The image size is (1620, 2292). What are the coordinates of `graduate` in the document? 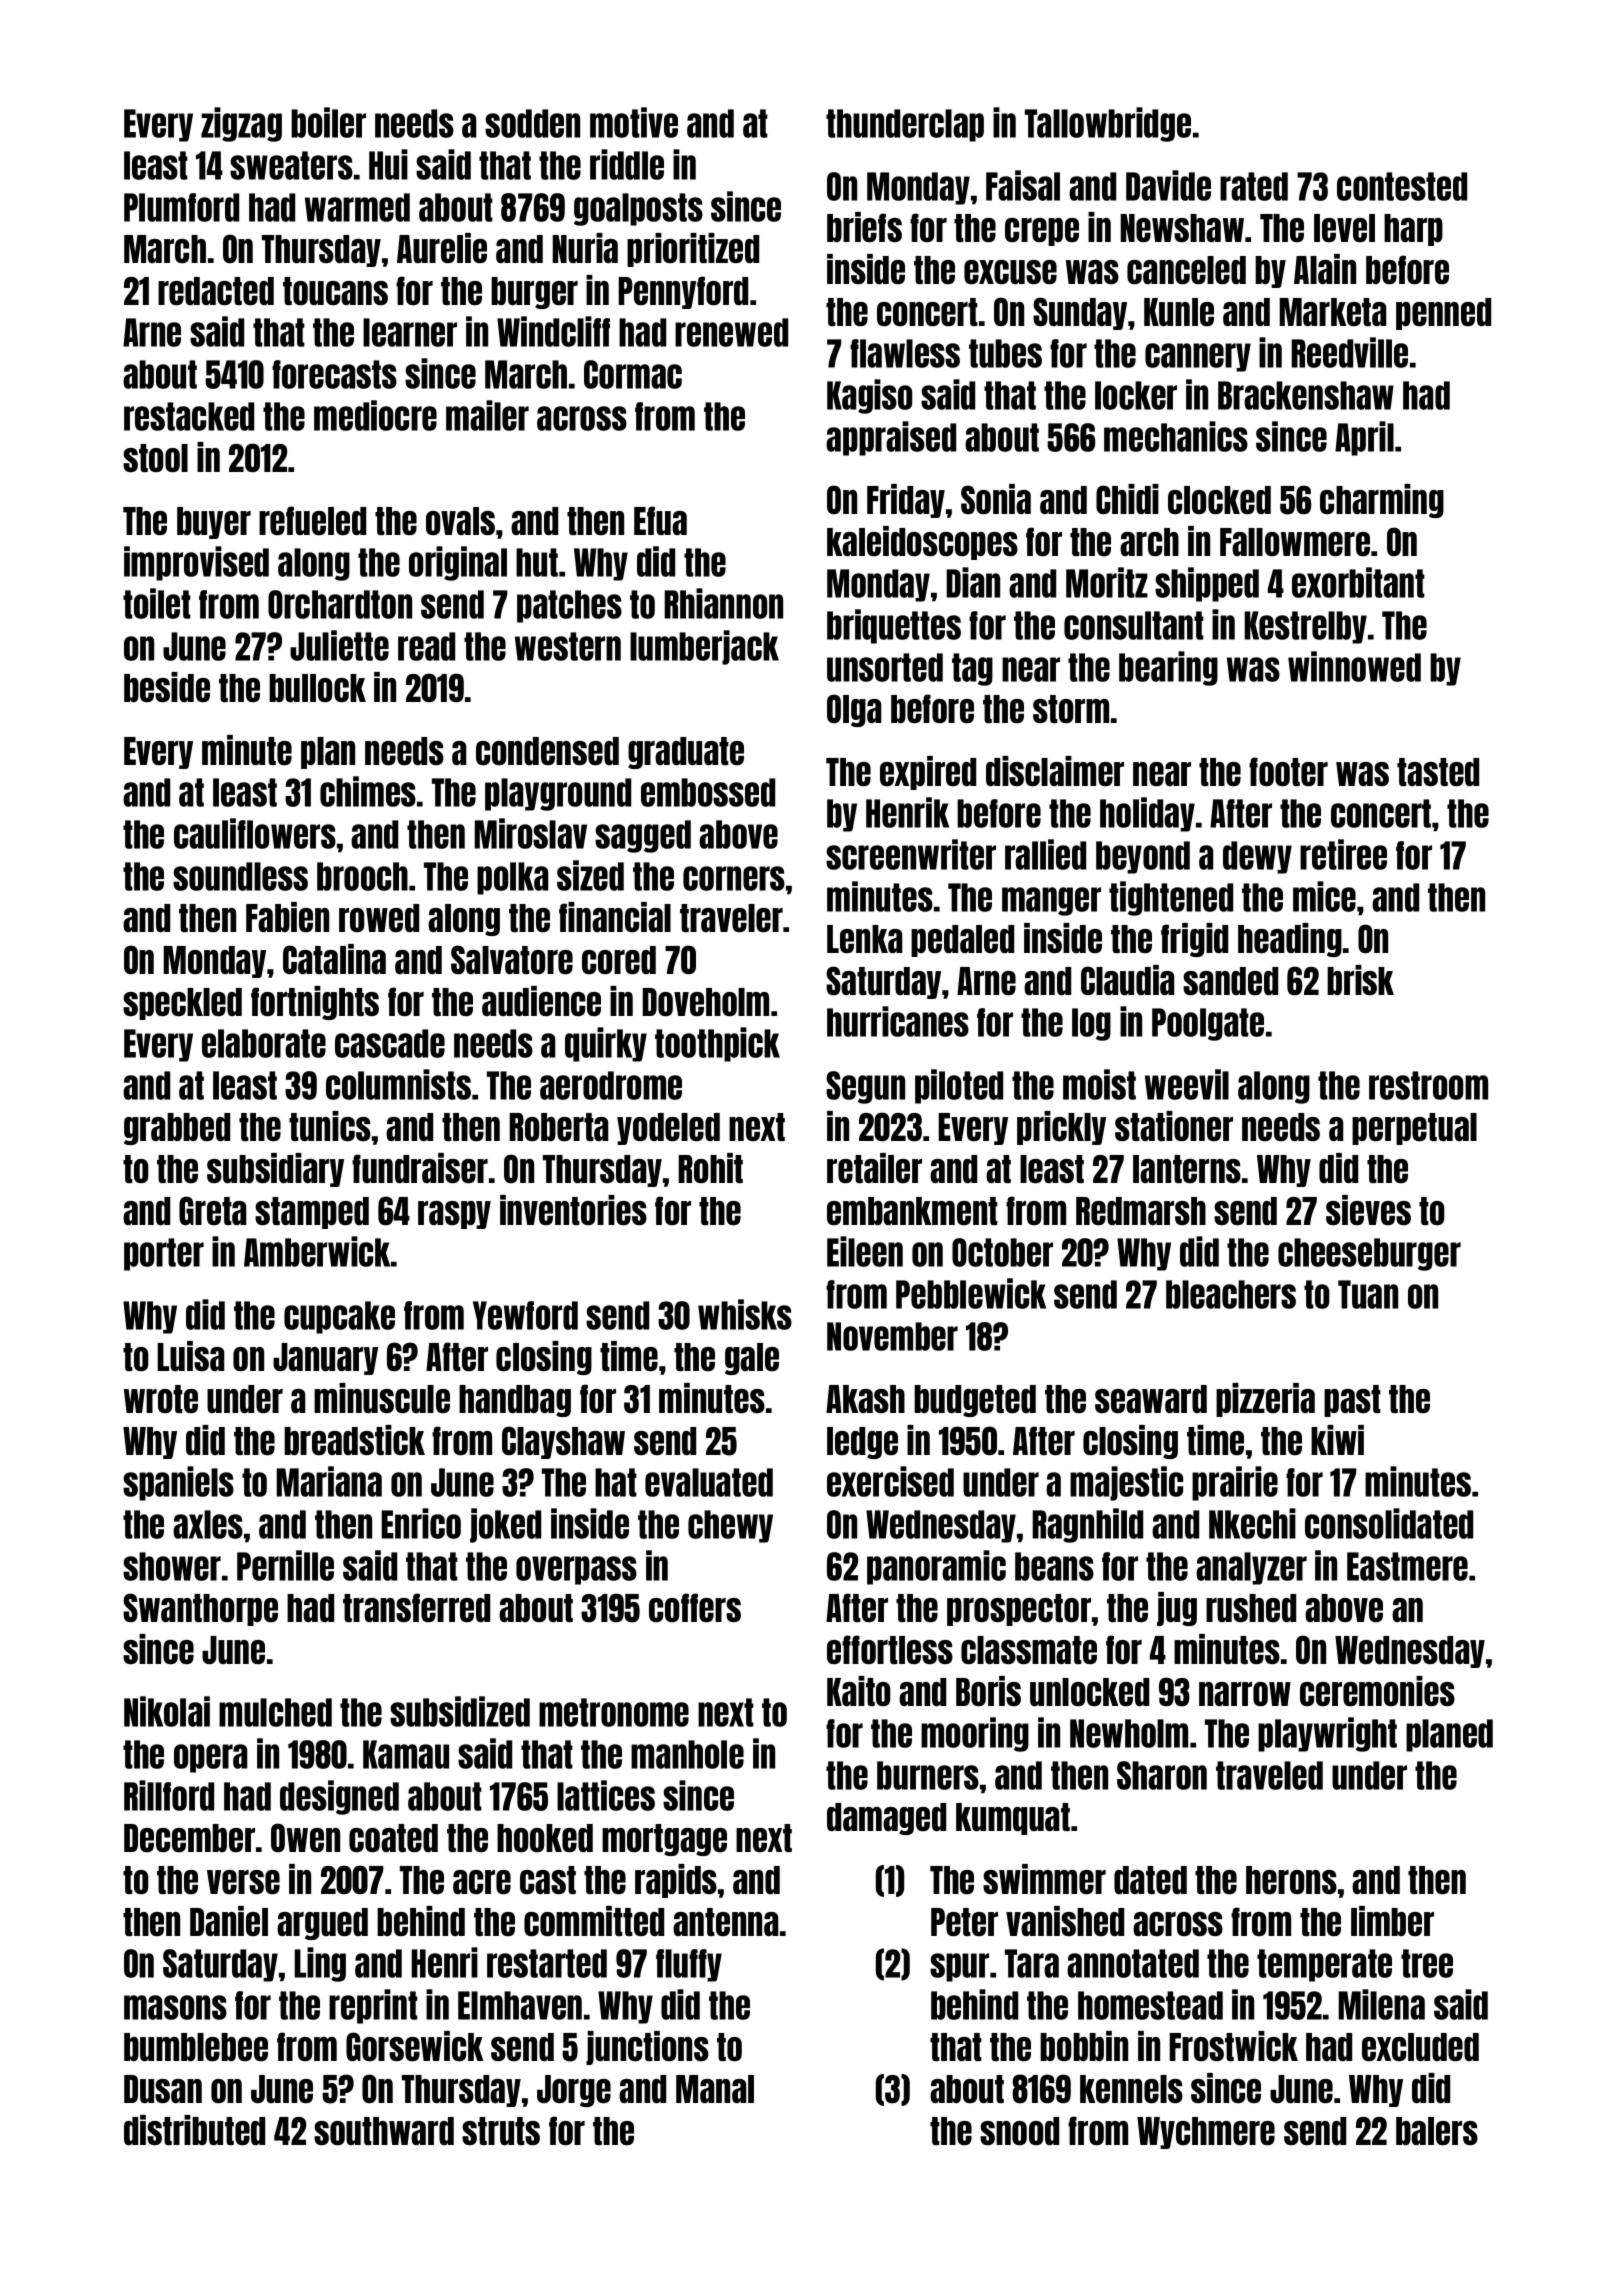 It's located at (686, 753).
